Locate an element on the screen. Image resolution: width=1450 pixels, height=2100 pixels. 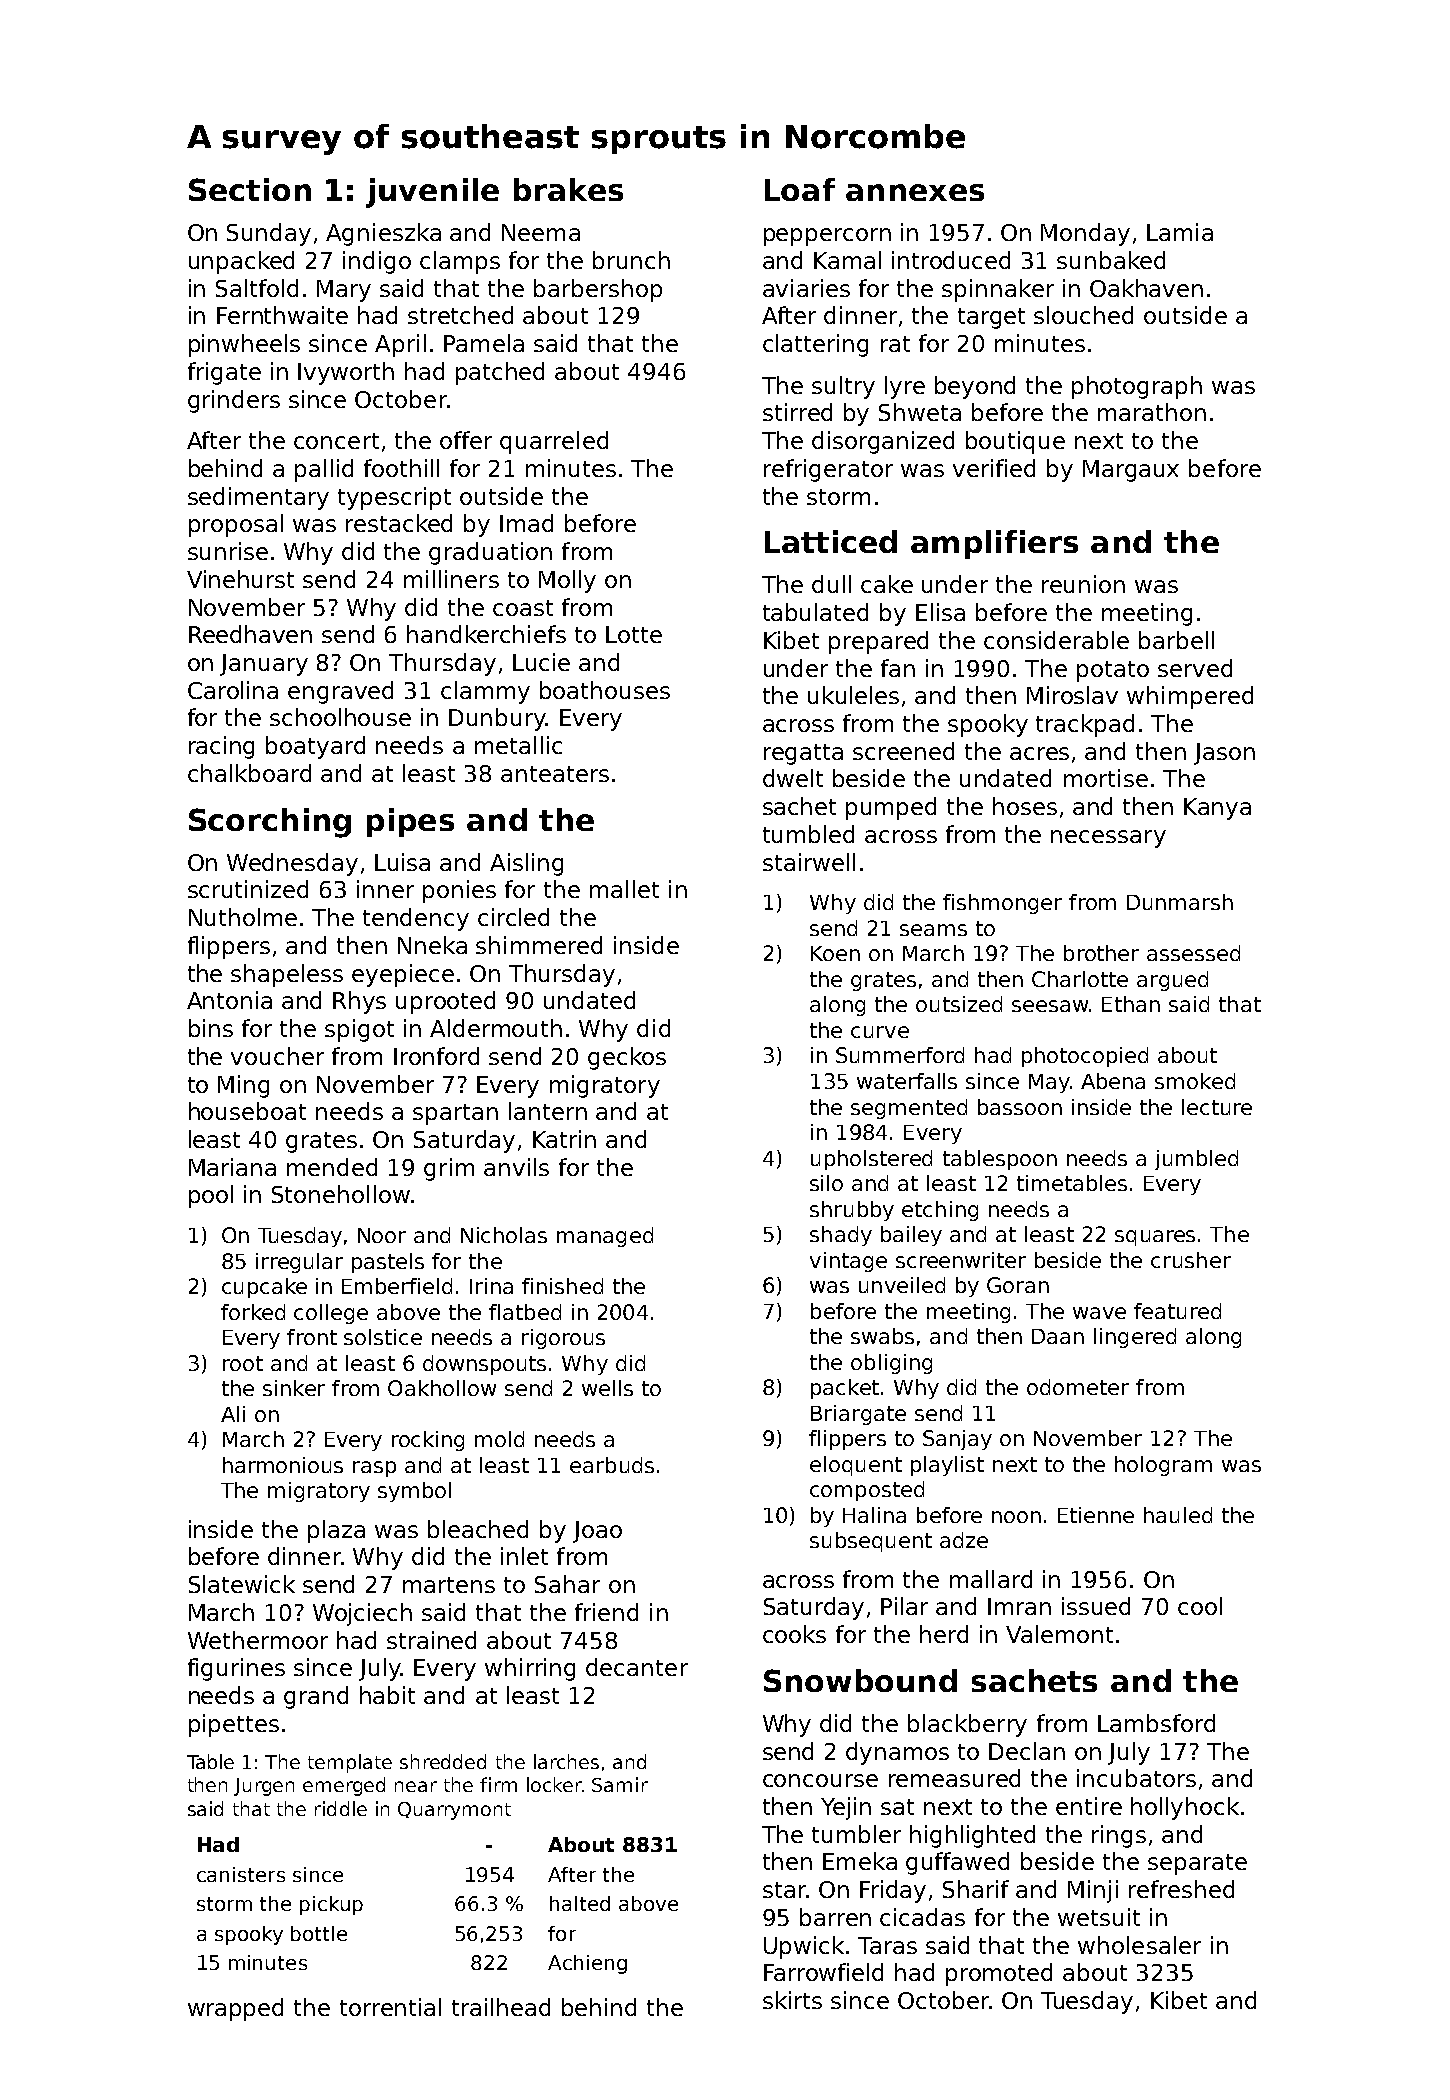
anteaters is located at coordinates (555, 774).
